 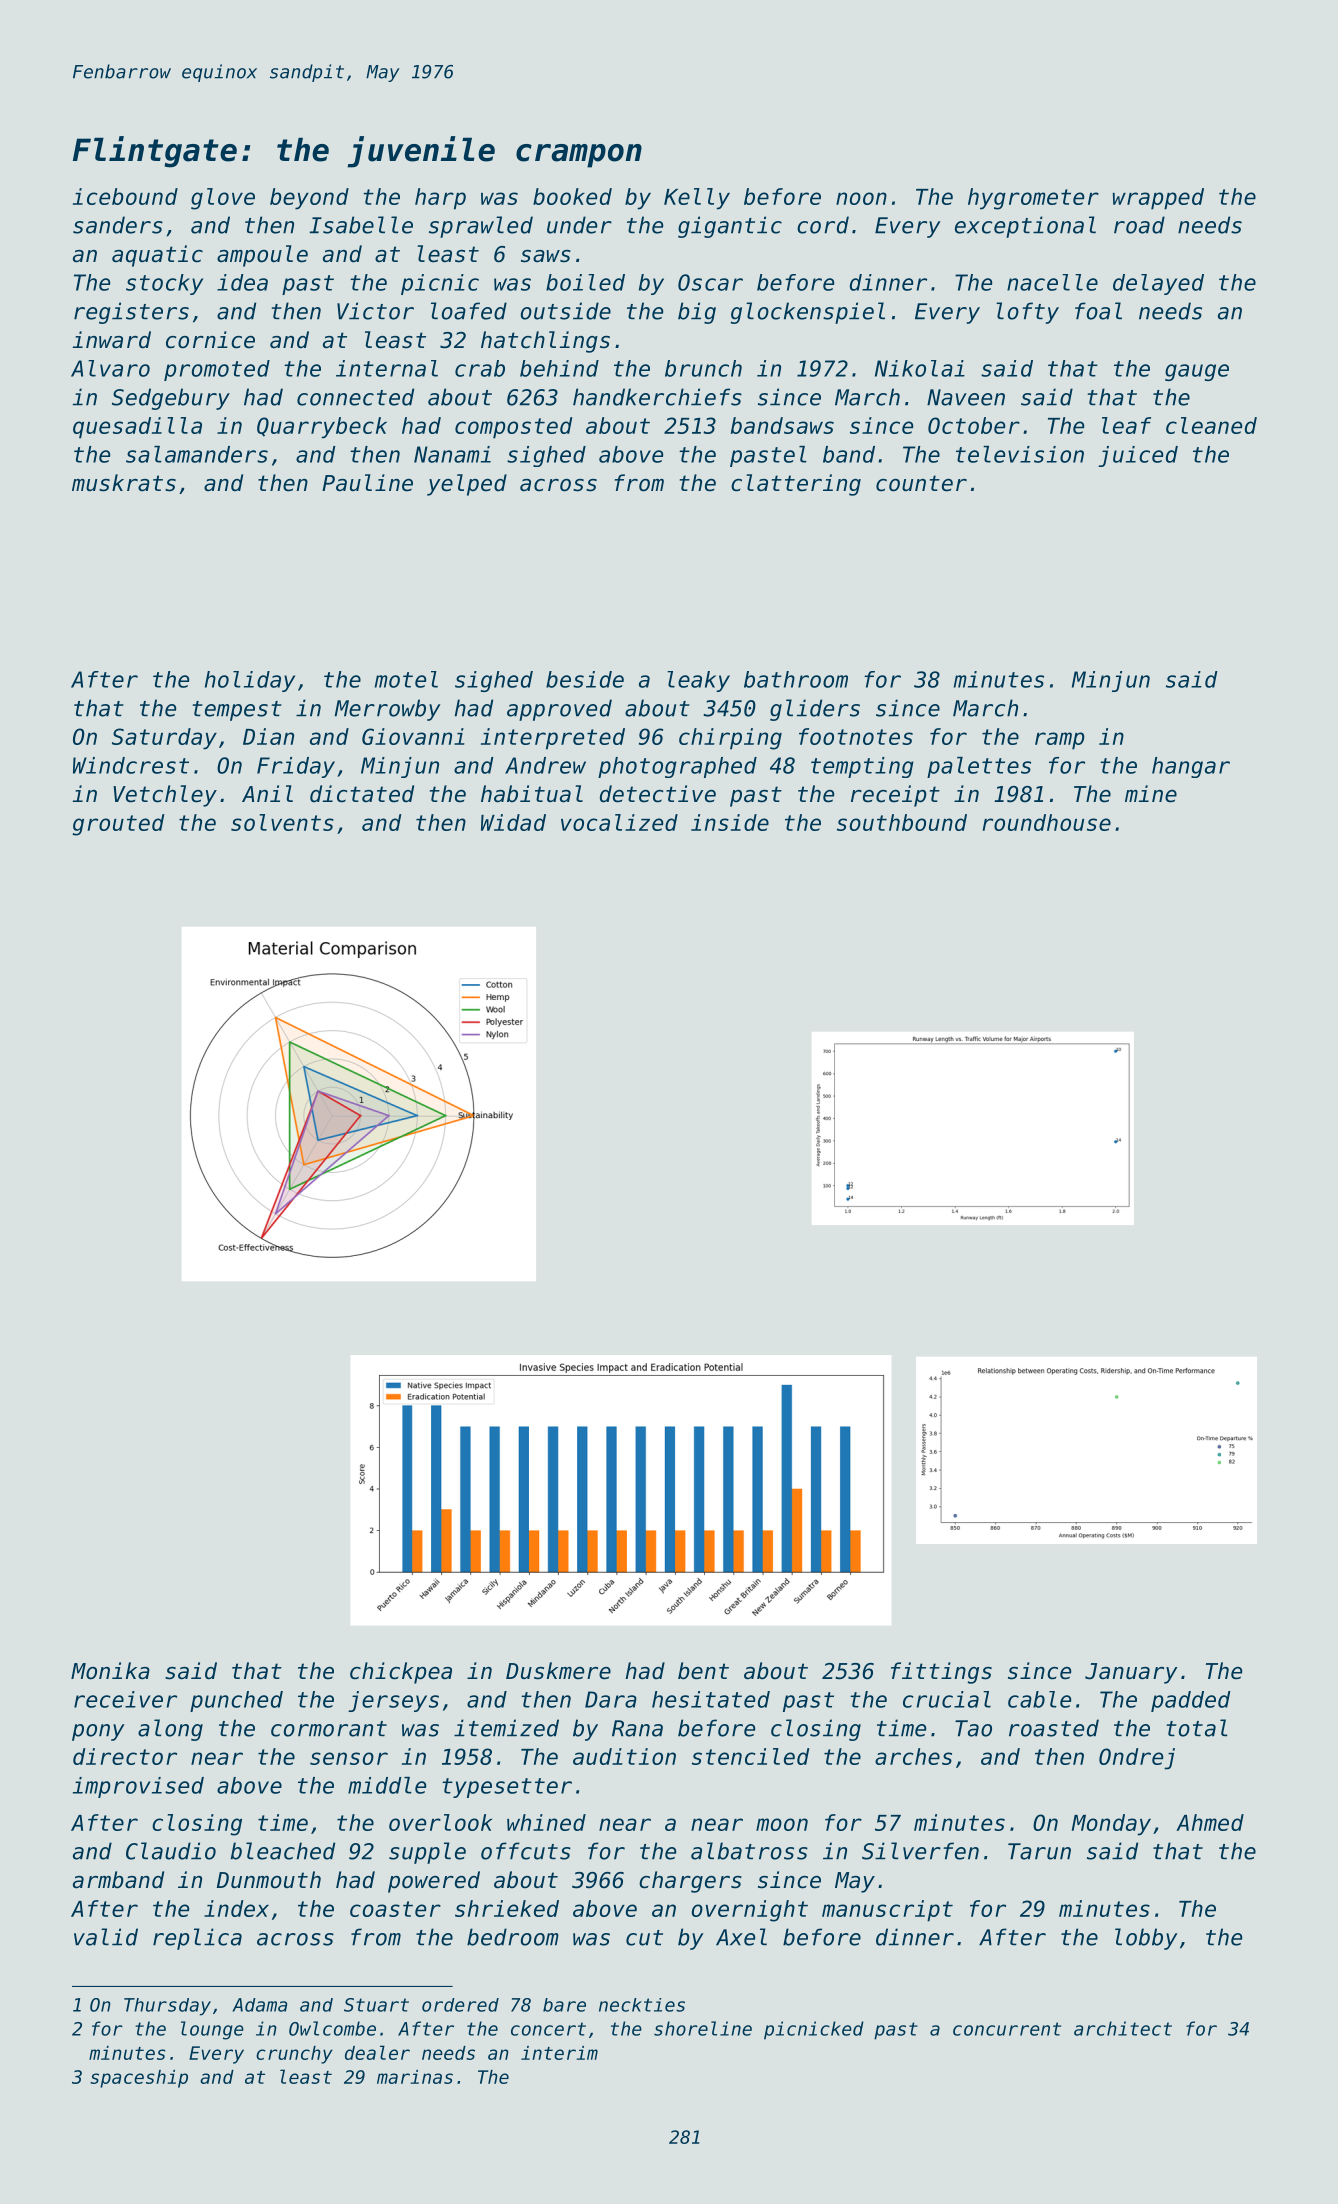 What do you see at coordinates (1158, 284) in the screenshot?
I see `delayed` at bounding box center [1158, 284].
